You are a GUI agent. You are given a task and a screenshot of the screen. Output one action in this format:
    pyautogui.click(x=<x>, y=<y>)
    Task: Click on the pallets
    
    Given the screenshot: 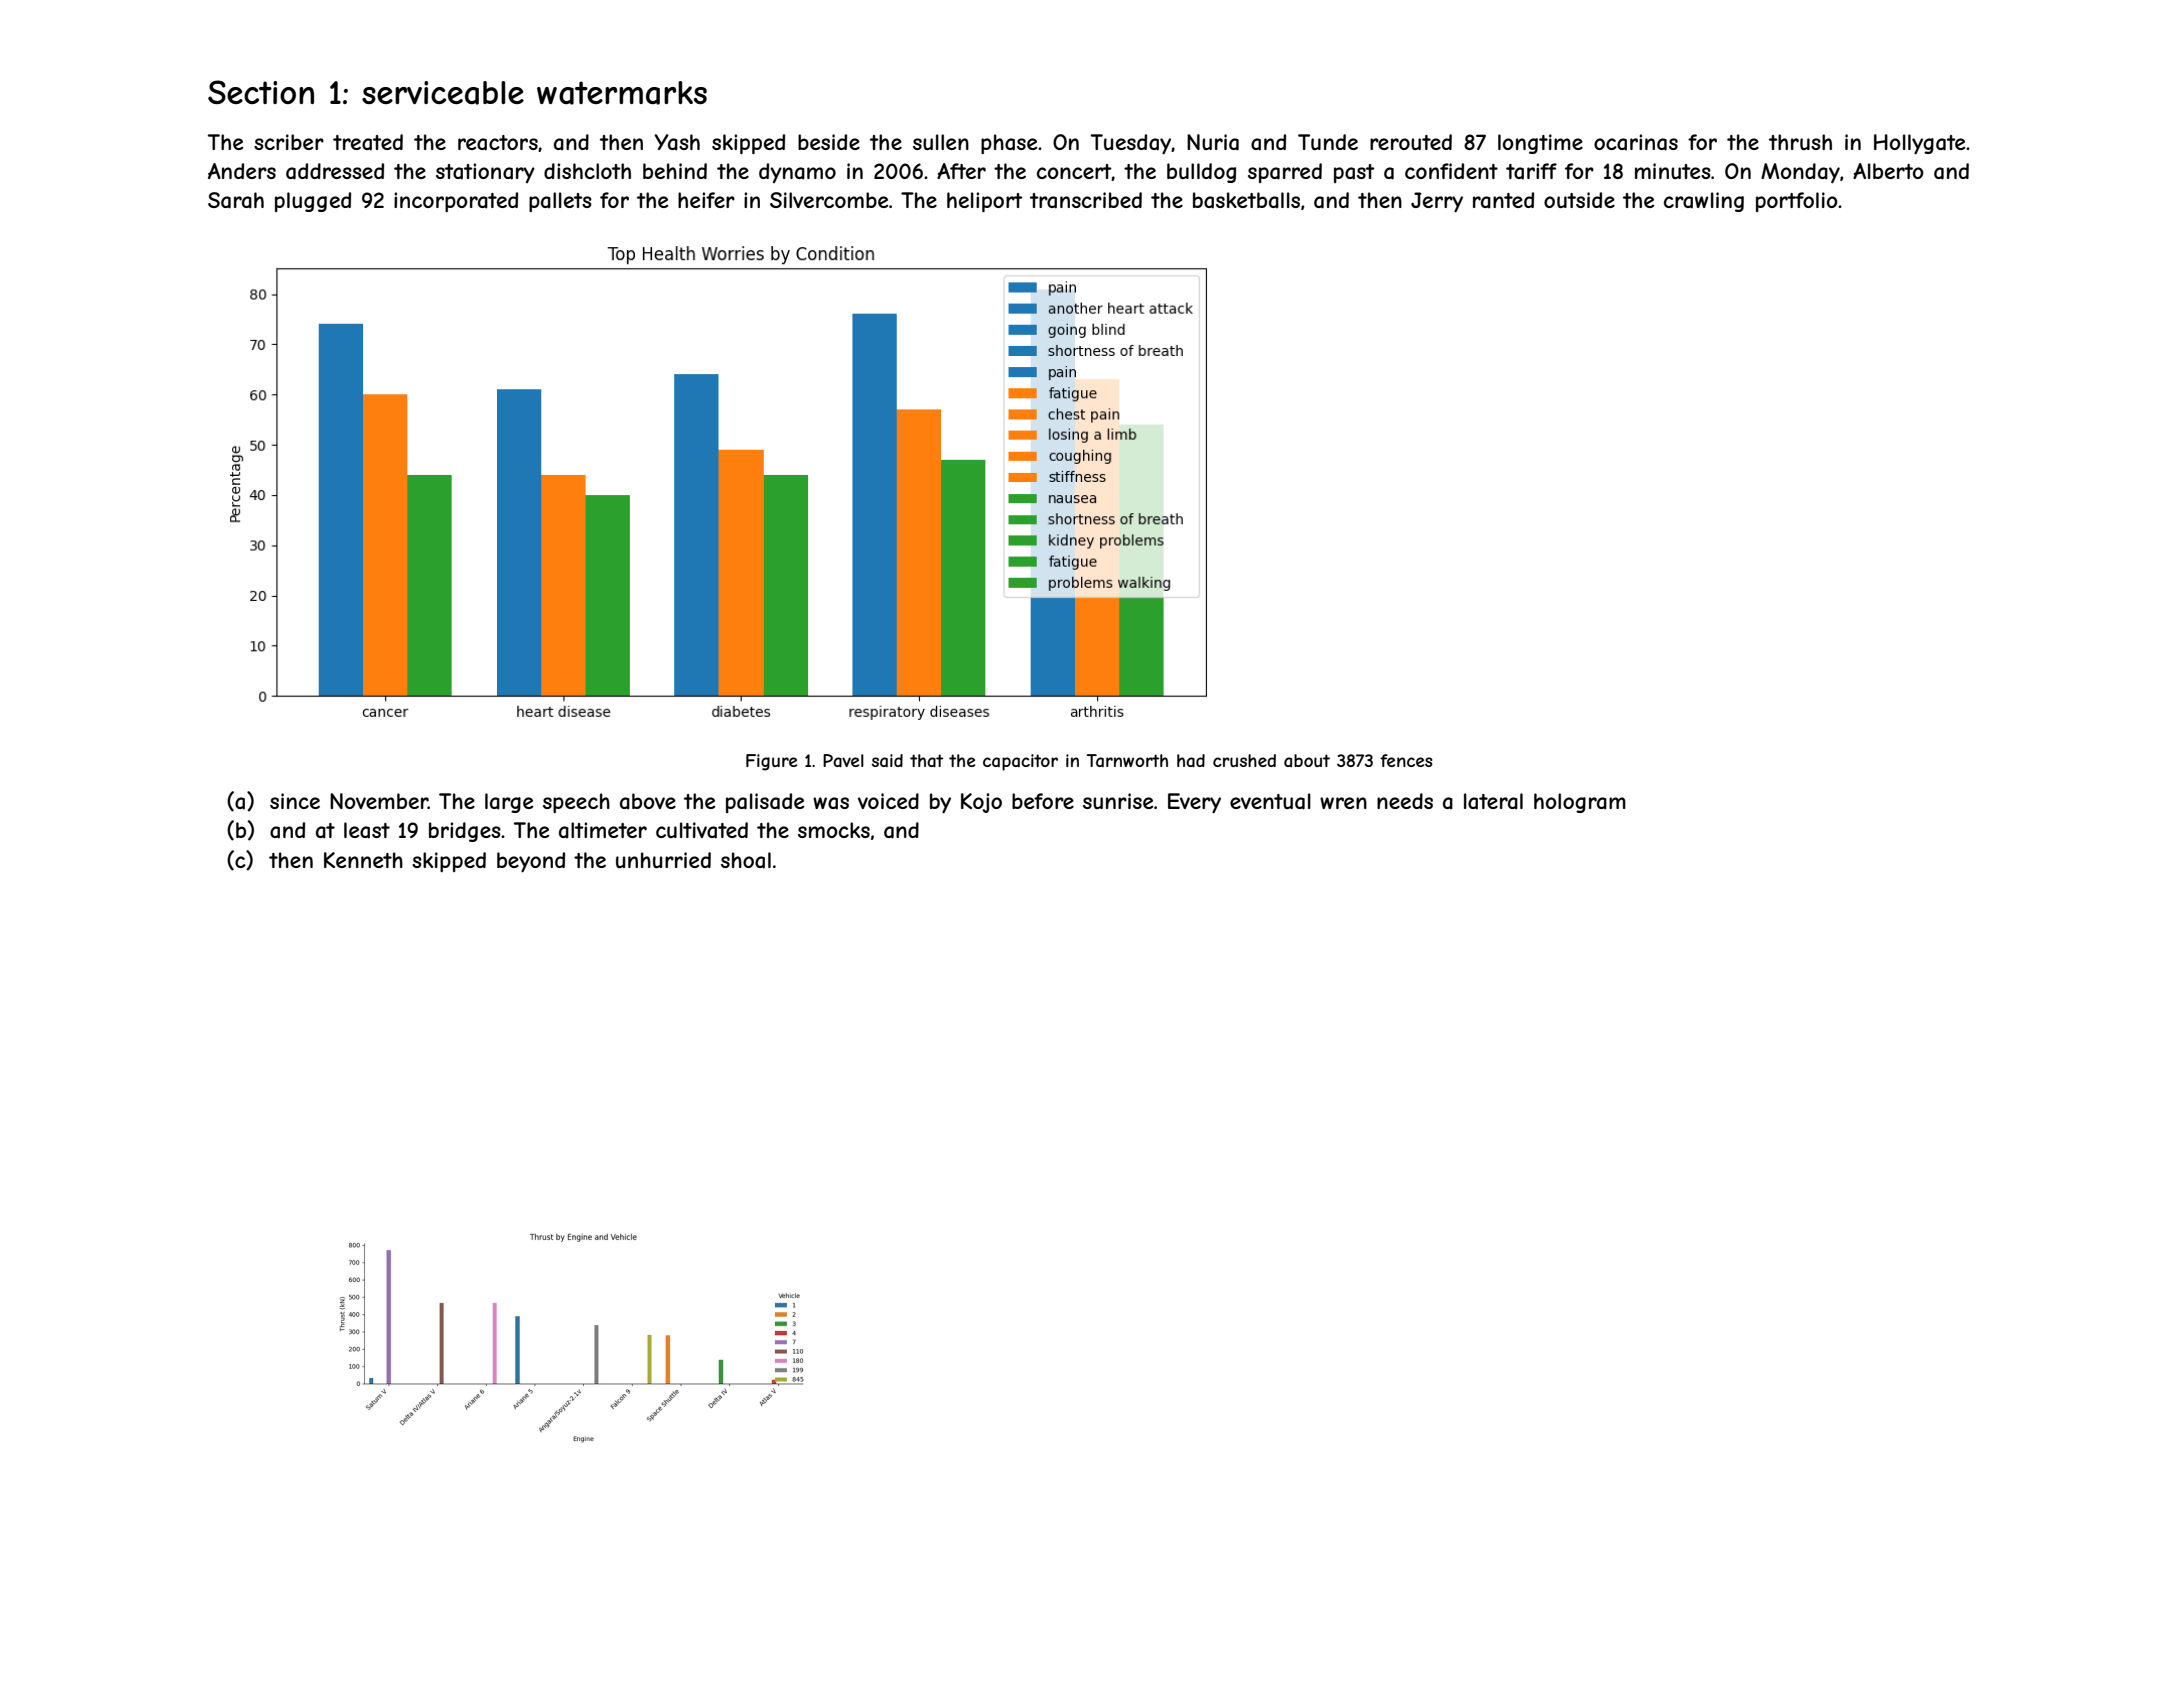 What is the action you would take?
    pyautogui.click(x=560, y=202)
